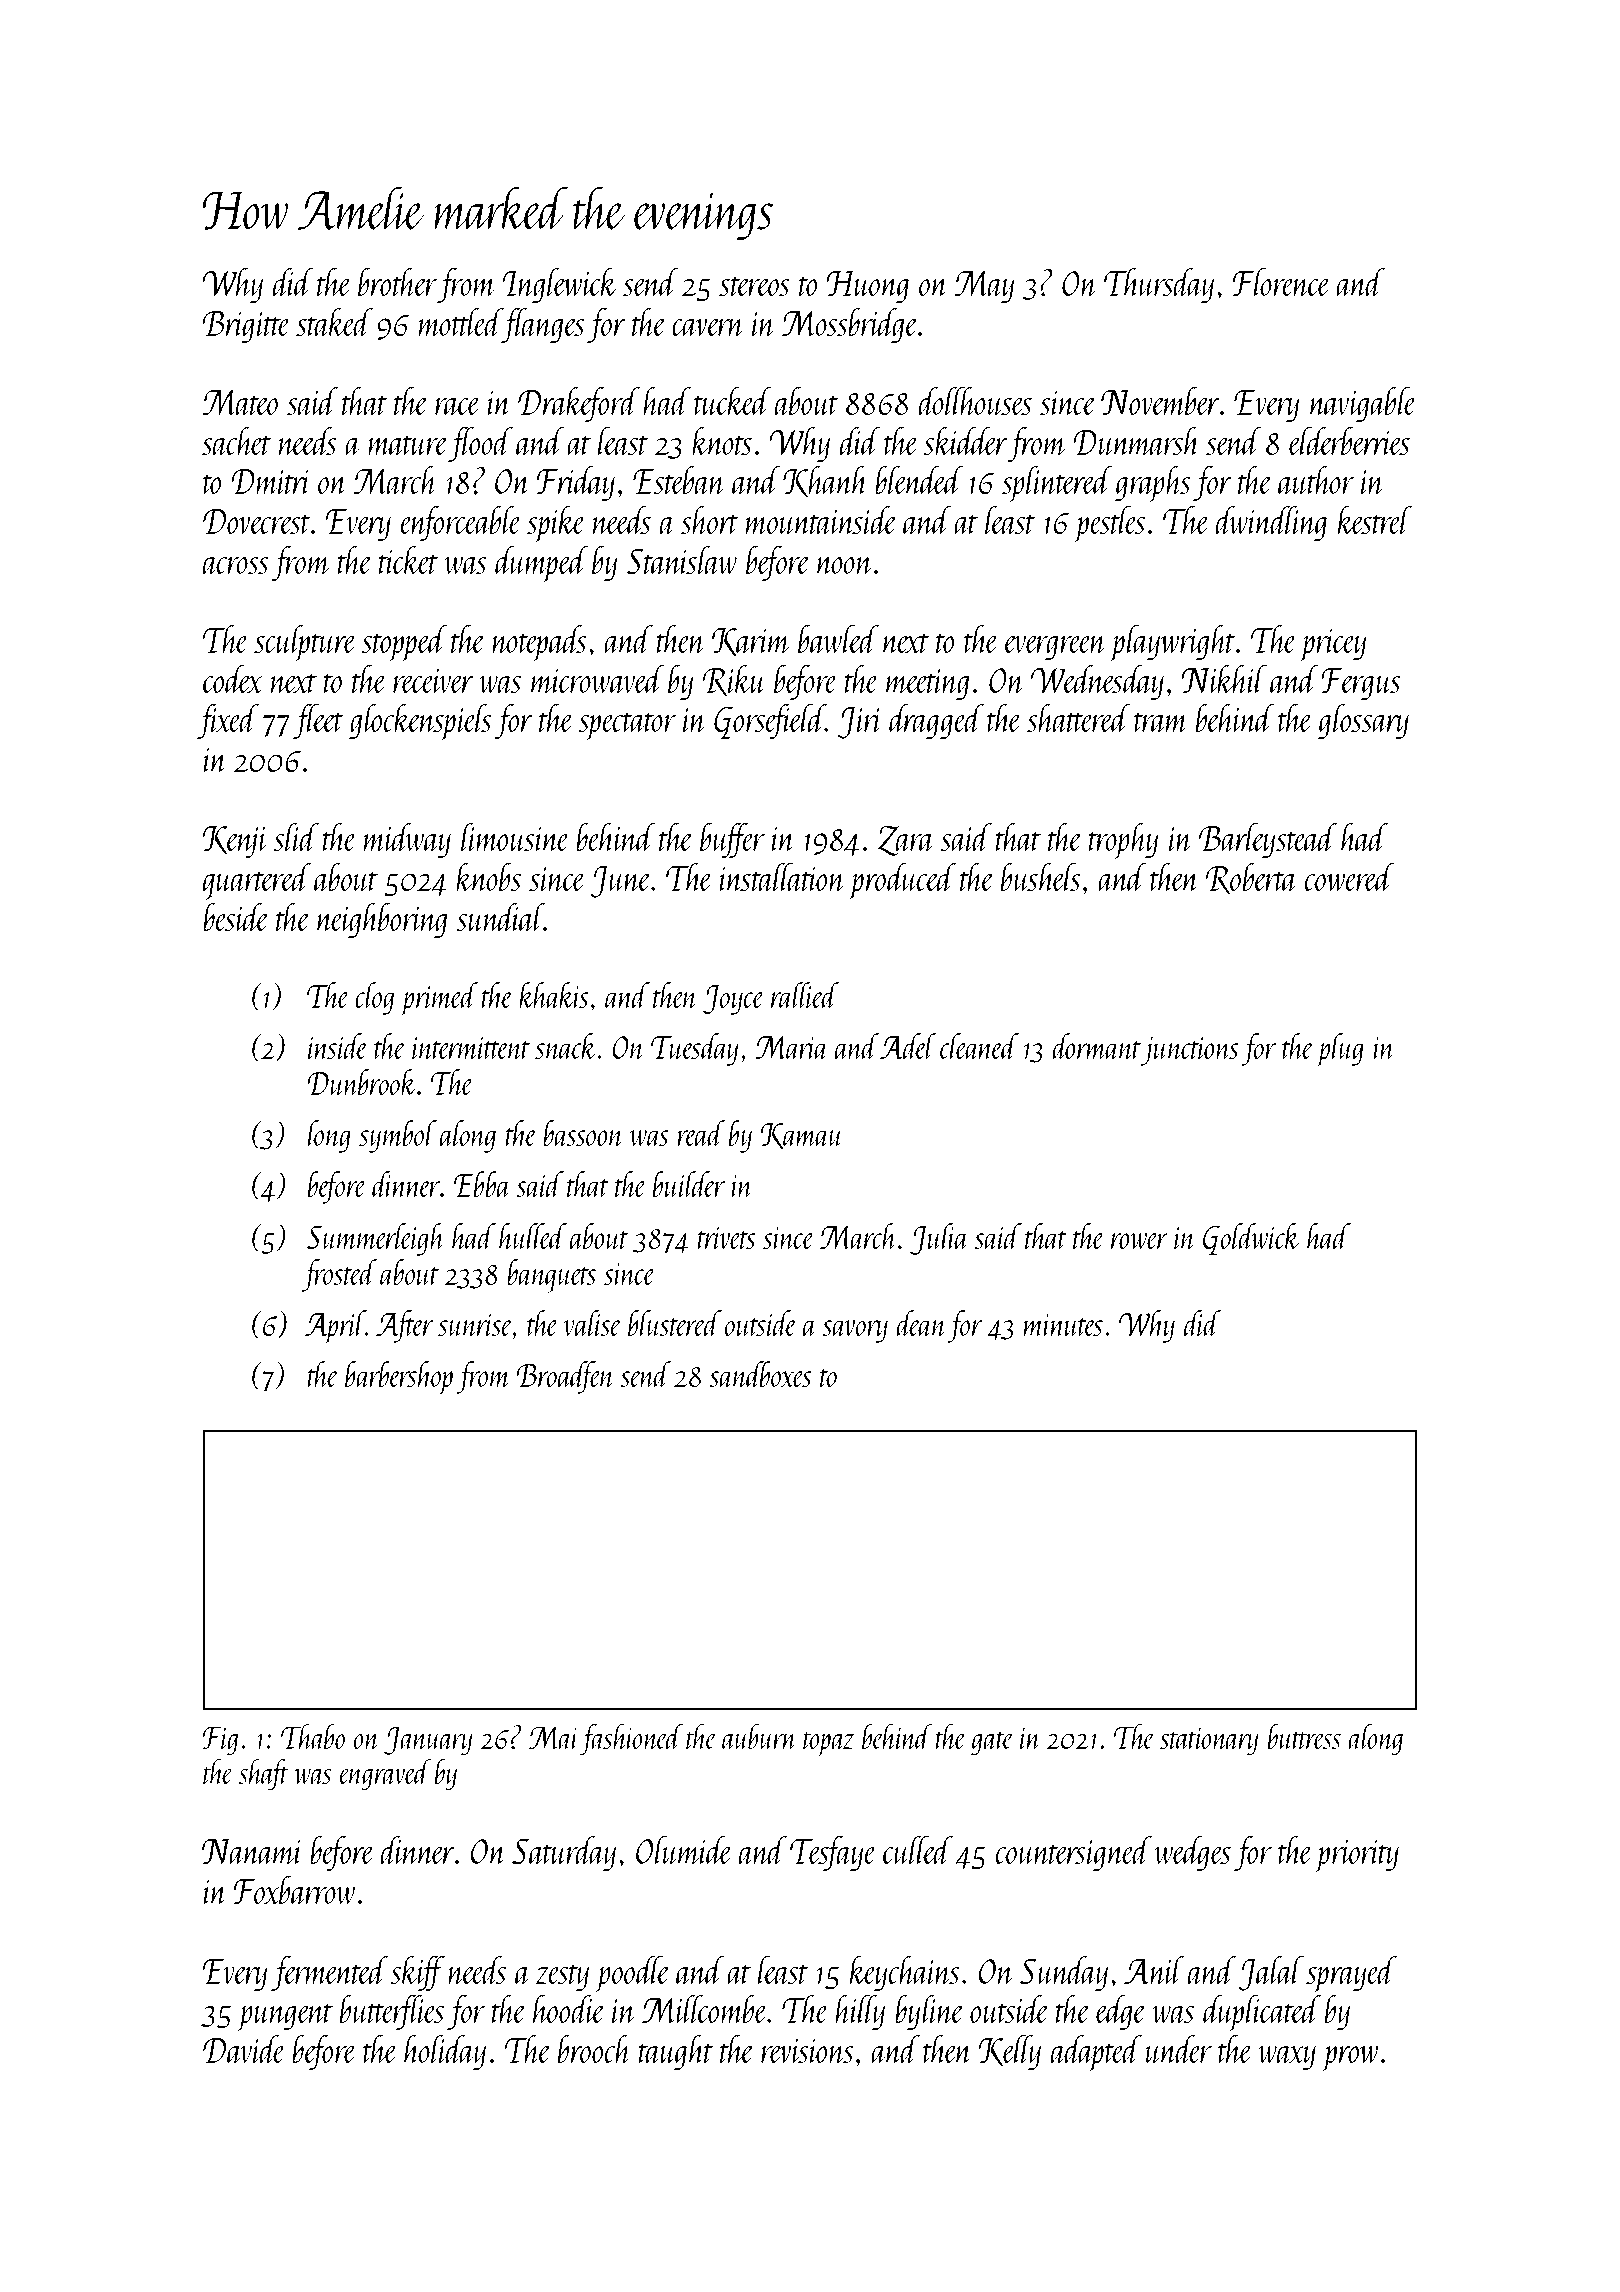 The width and height of the screenshot is (1620, 2292). I want to click on symbol, so click(398, 1136).
